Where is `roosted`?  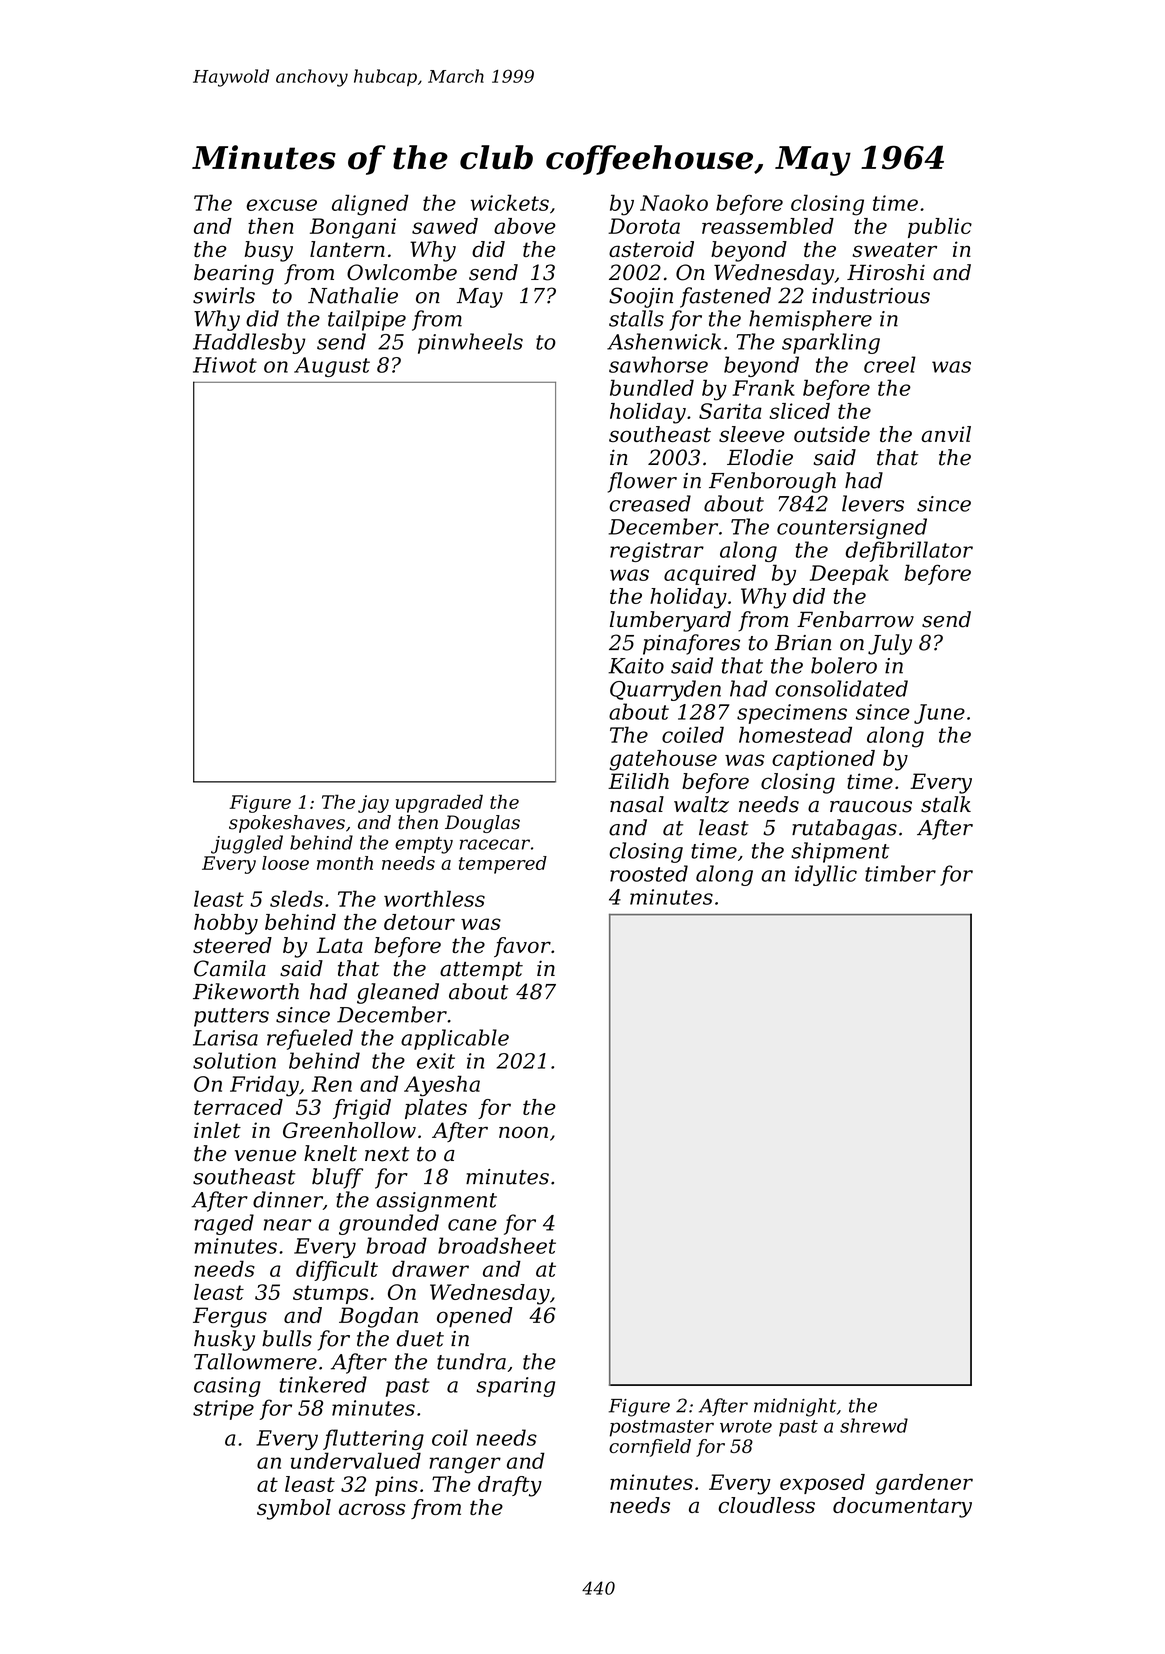
roosted is located at coordinates (649, 873).
